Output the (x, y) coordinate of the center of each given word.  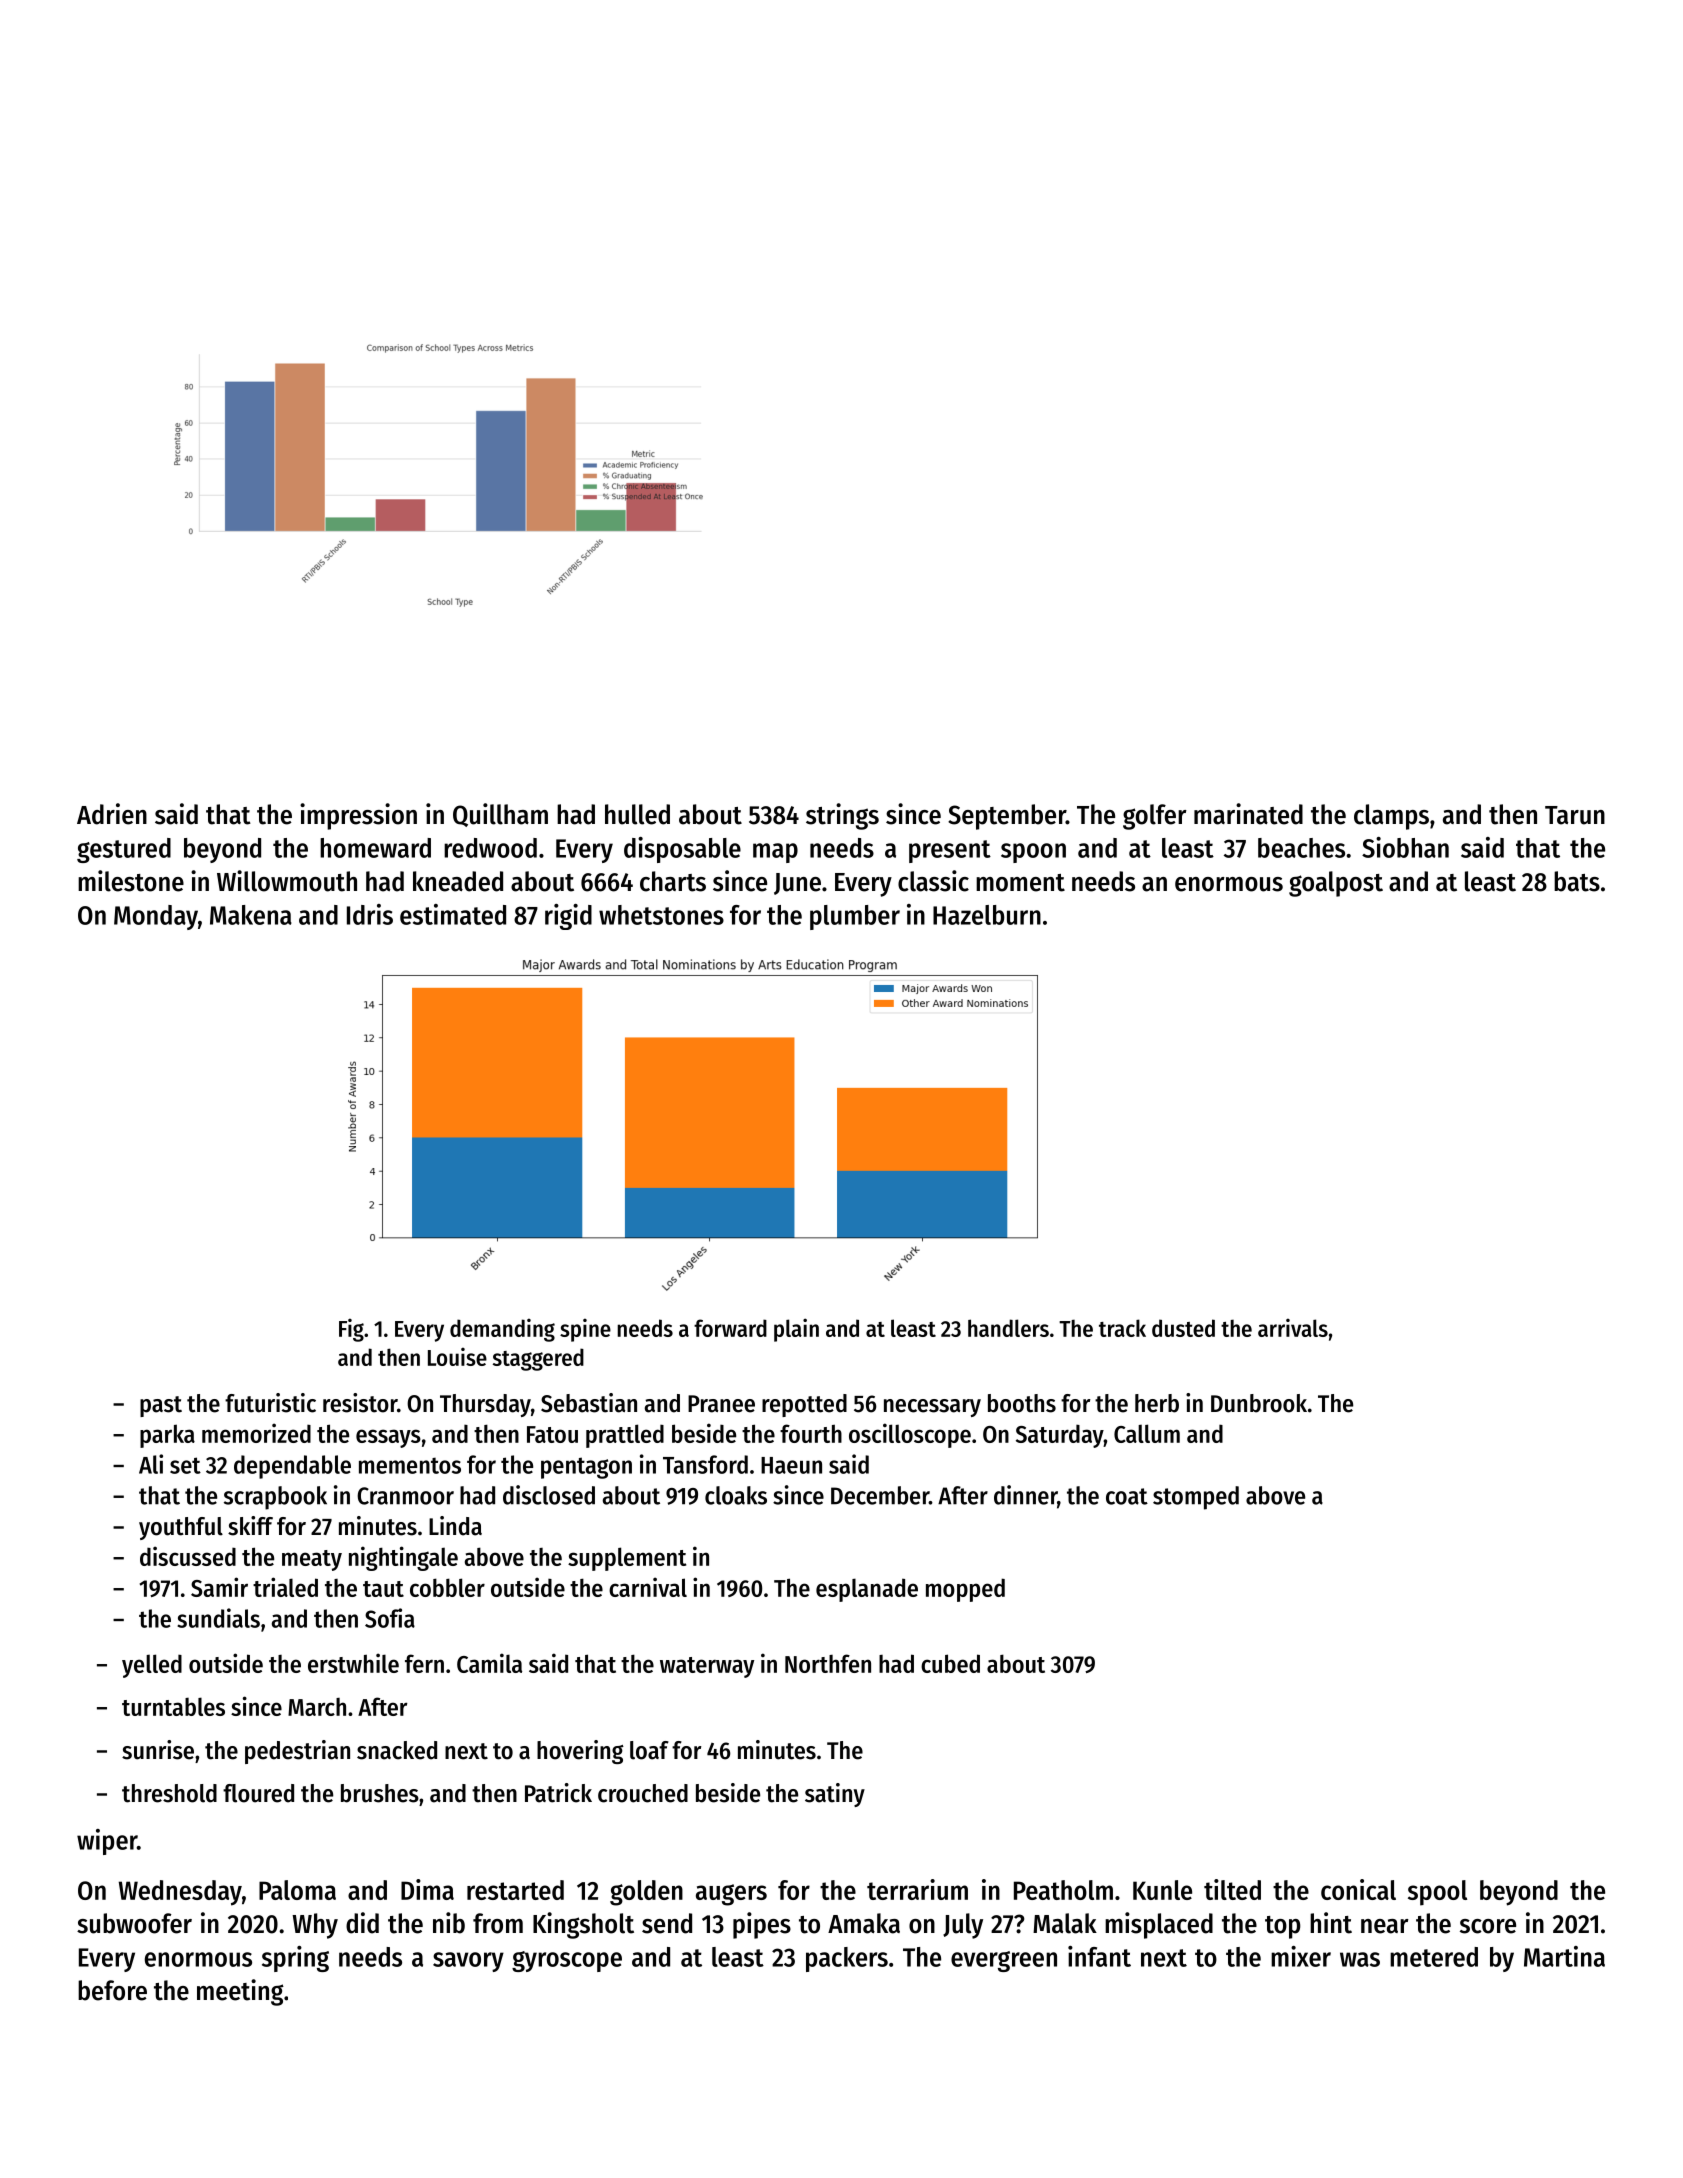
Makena (251, 915)
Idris (370, 914)
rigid (568, 917)
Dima (427, 1889)
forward (730, 1328)
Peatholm (1063, 1890)
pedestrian (297, 1752)
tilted (1232, 1889)
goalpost (1336, 884)
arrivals (1293, 1327)
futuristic (270, 1403)
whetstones (661, 915)
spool (1437, 1893)
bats (1577, 881)
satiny (835, 1795)
